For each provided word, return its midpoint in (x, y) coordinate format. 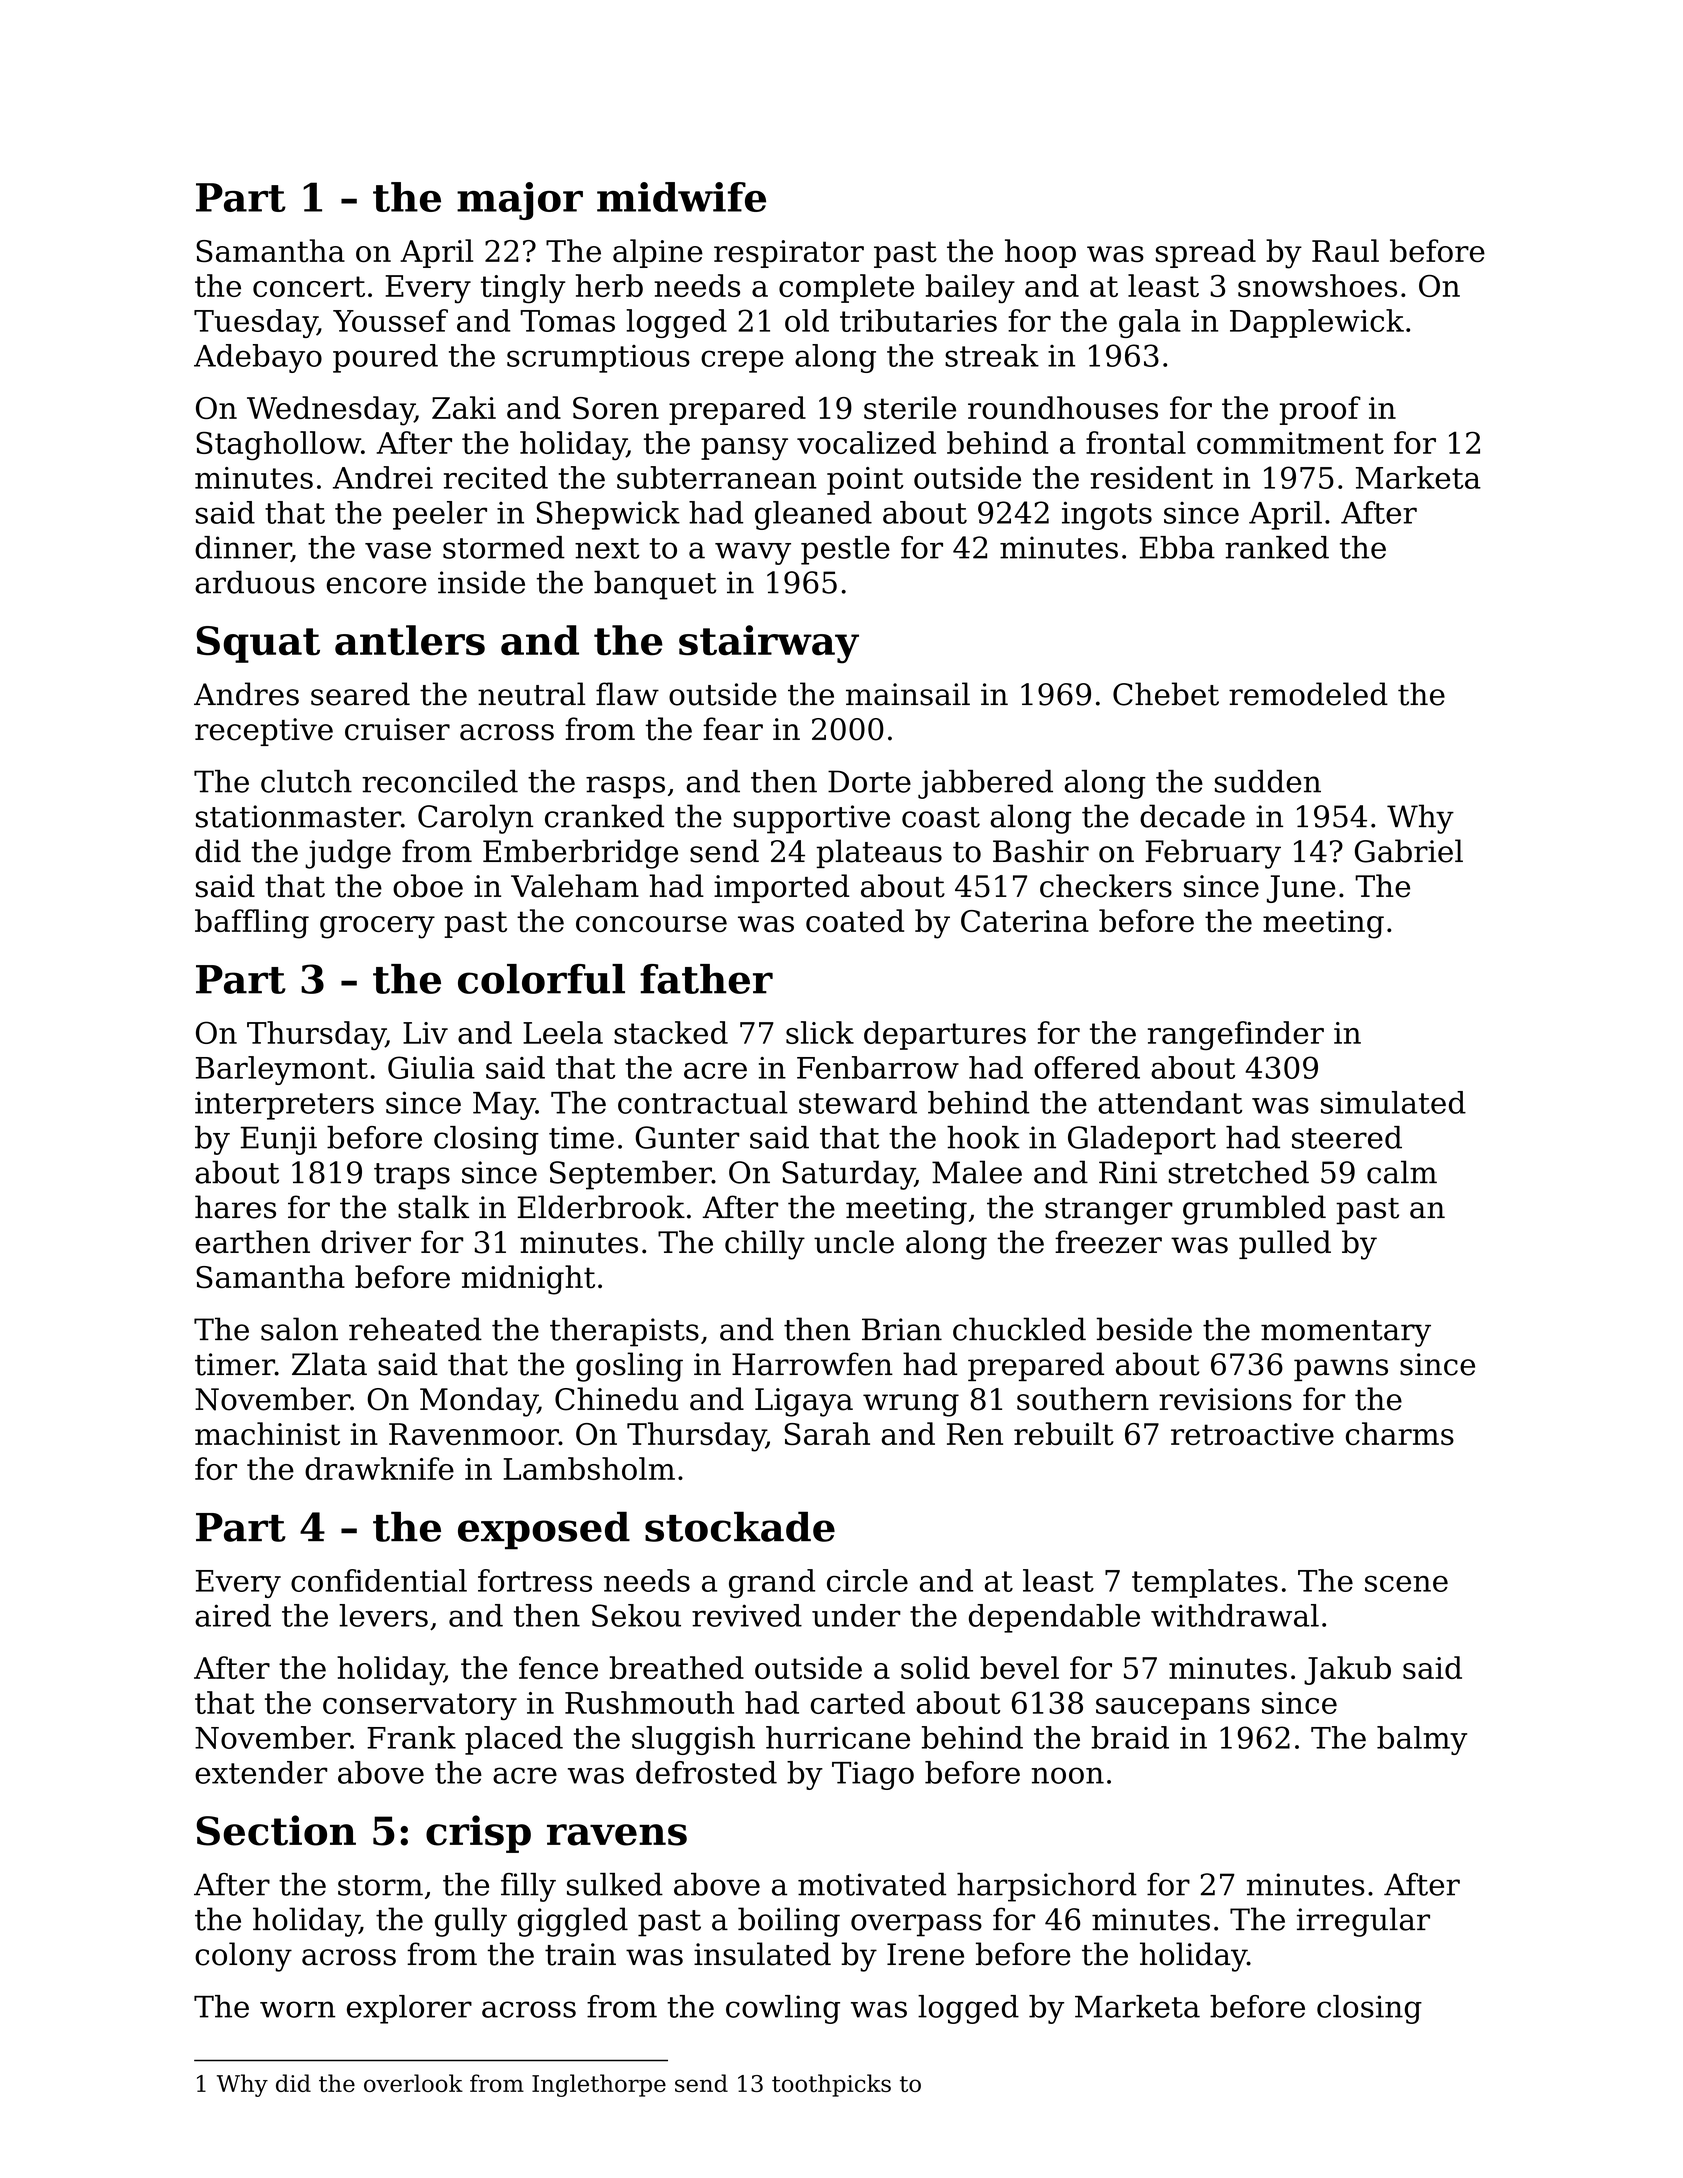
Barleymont (282, 1070)
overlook (413, 2083)
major (520, 201)
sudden (1268, 781)
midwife (681, 197)
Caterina (1025, 921)
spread (1206, 253)
